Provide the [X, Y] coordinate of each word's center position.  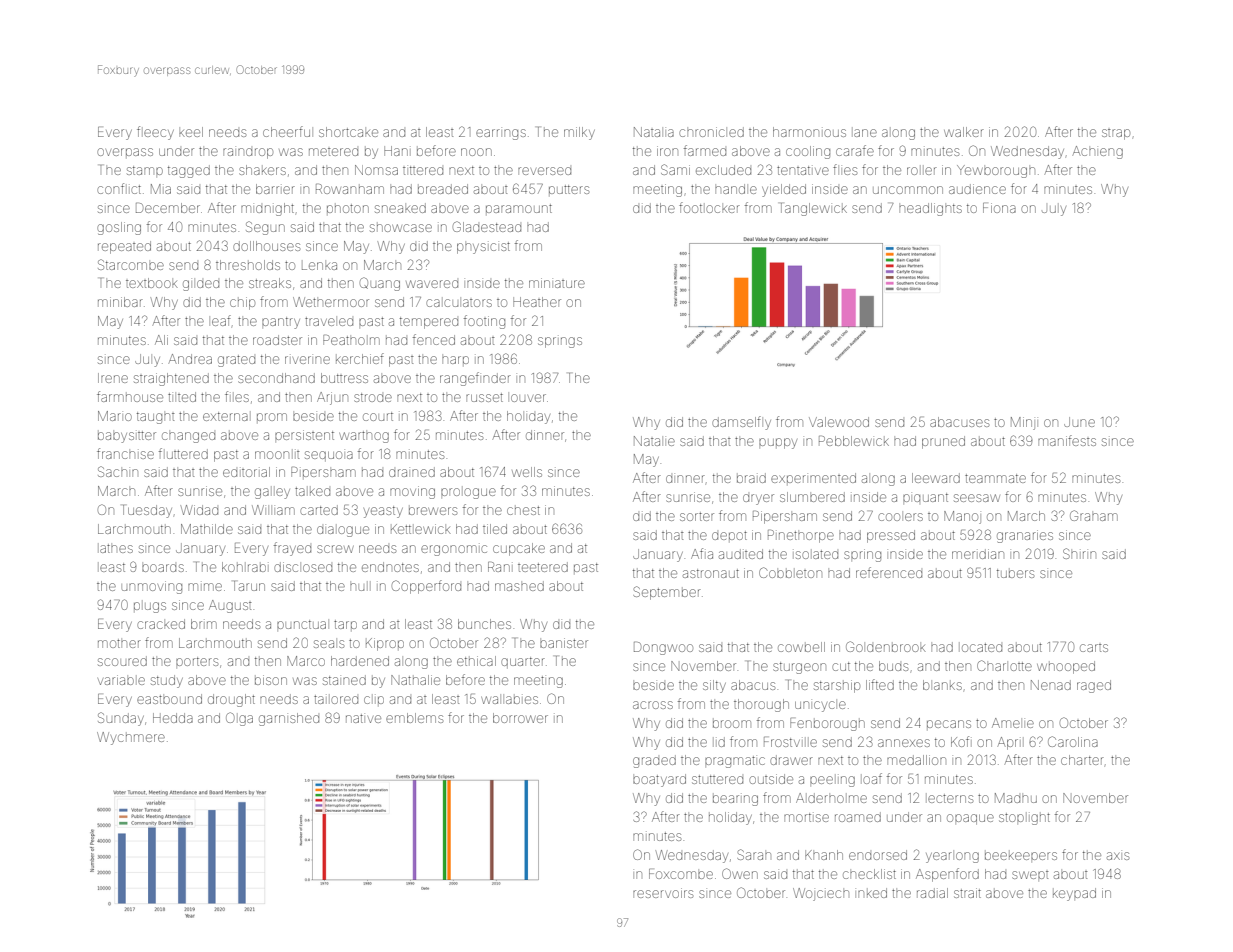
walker [964, 132]
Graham [1094, 515]
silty [714, 686]
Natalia [654, 132]
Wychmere [131, 738]
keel [191, 132]
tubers [1015, 573]
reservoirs [663, 893]
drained [412, 472]
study [167, 681]
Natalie [654, 441]
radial [932, 893]
